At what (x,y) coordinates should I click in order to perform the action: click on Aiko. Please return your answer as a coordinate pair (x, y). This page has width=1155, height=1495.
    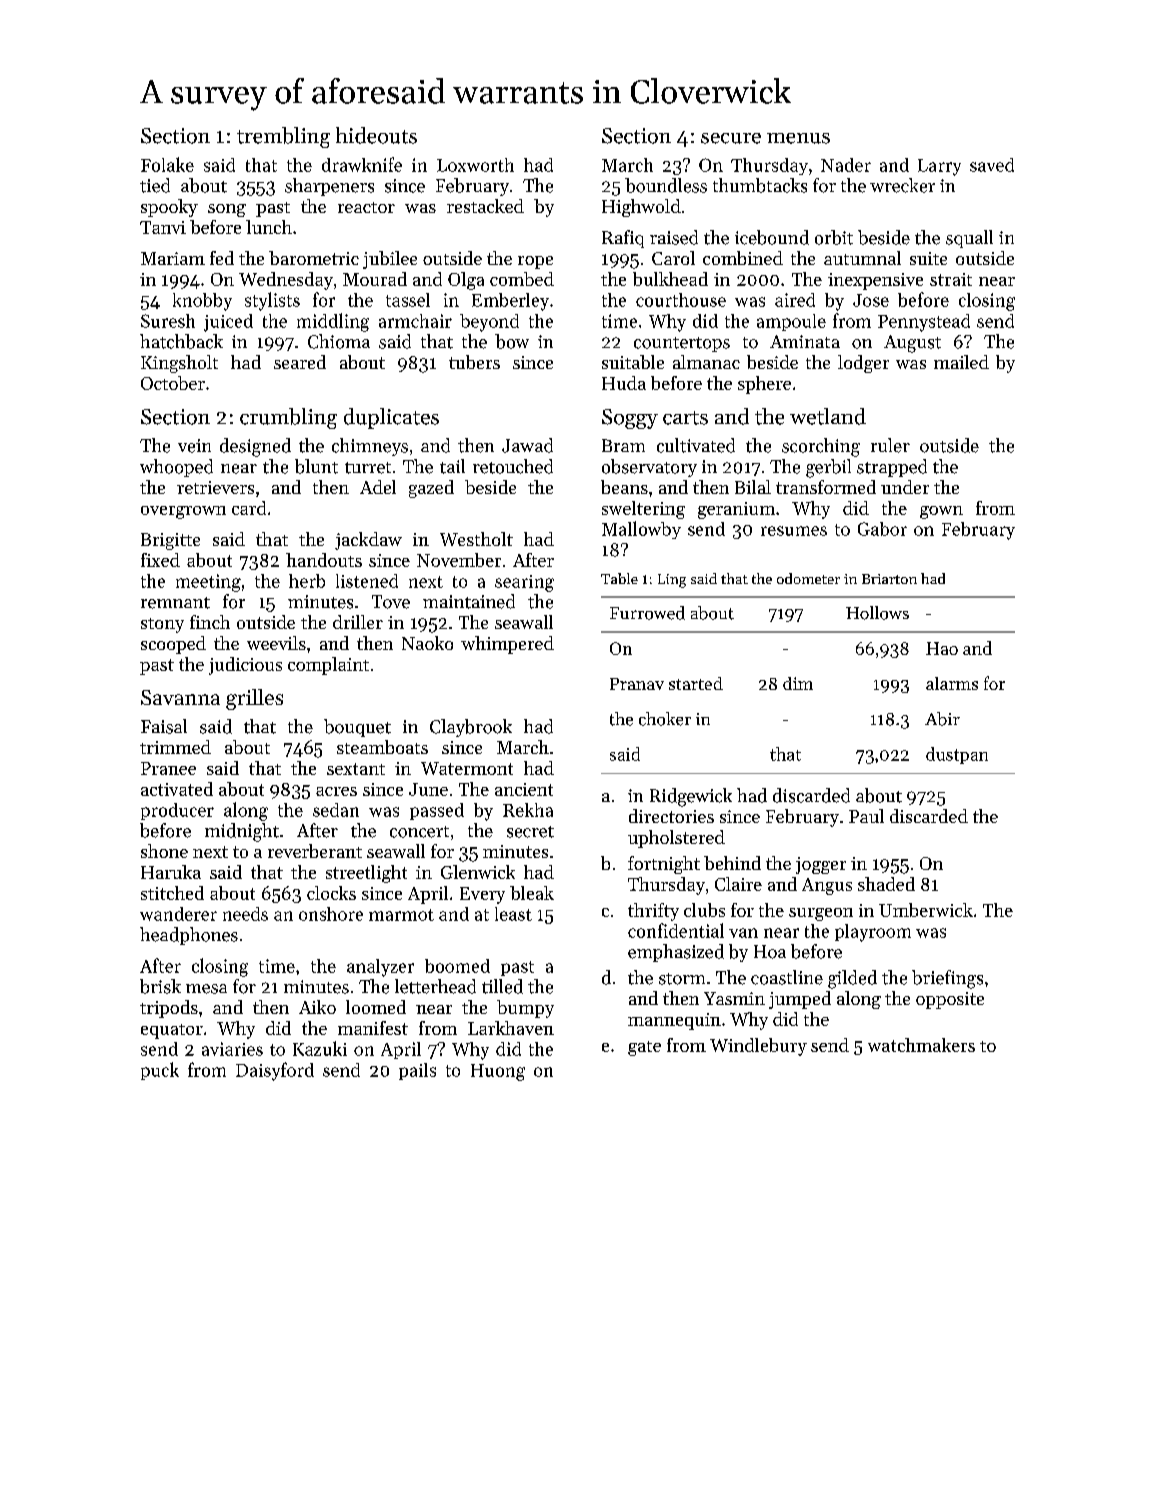
    Looking at the image, I should click on (317, 1007).
